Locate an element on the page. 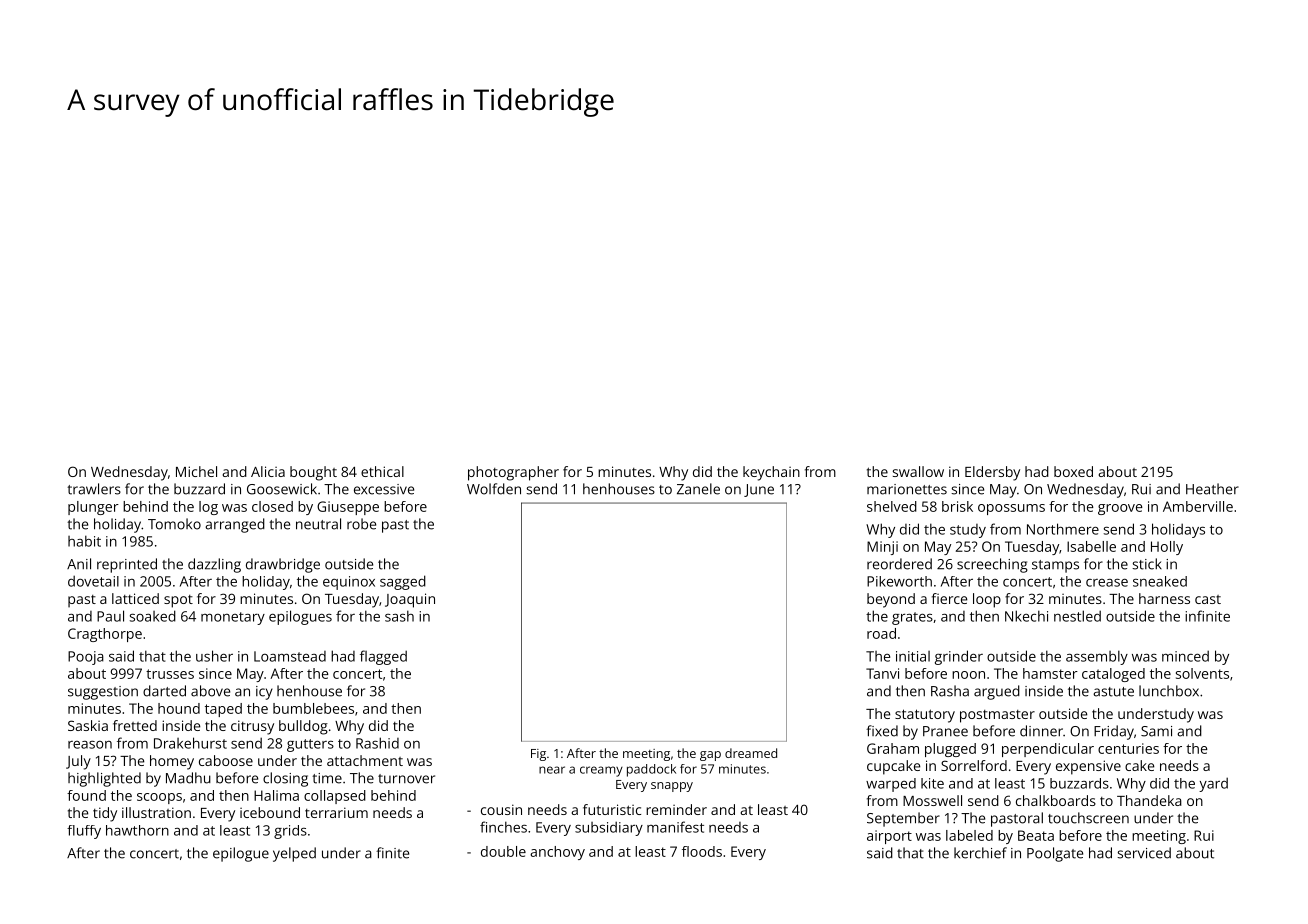 The height and width of the page is (924, 1308). monetary is located at coordinates (233, 618).
